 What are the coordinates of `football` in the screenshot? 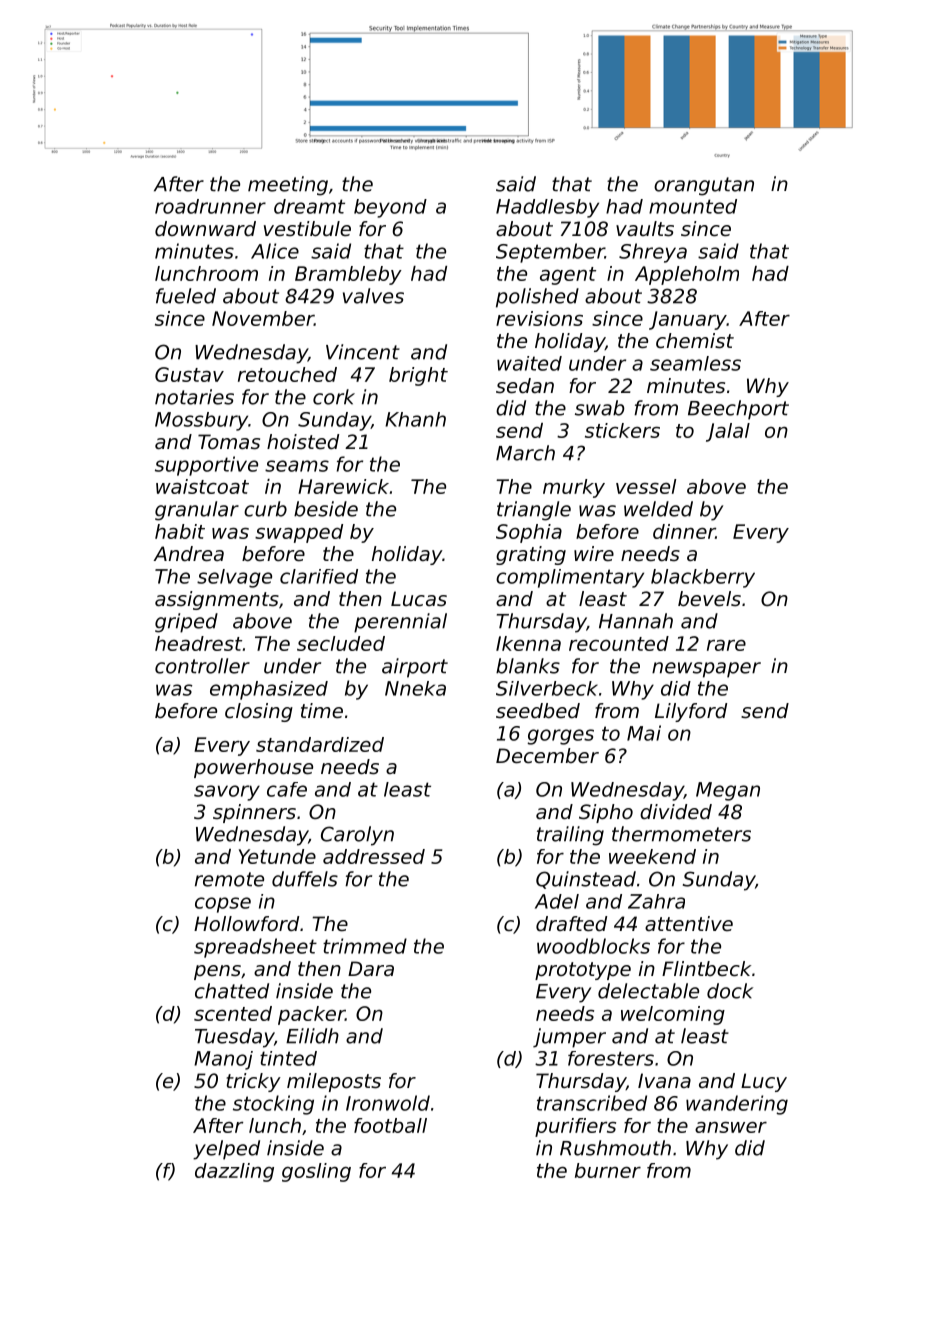 It's located at (390, 1125).
